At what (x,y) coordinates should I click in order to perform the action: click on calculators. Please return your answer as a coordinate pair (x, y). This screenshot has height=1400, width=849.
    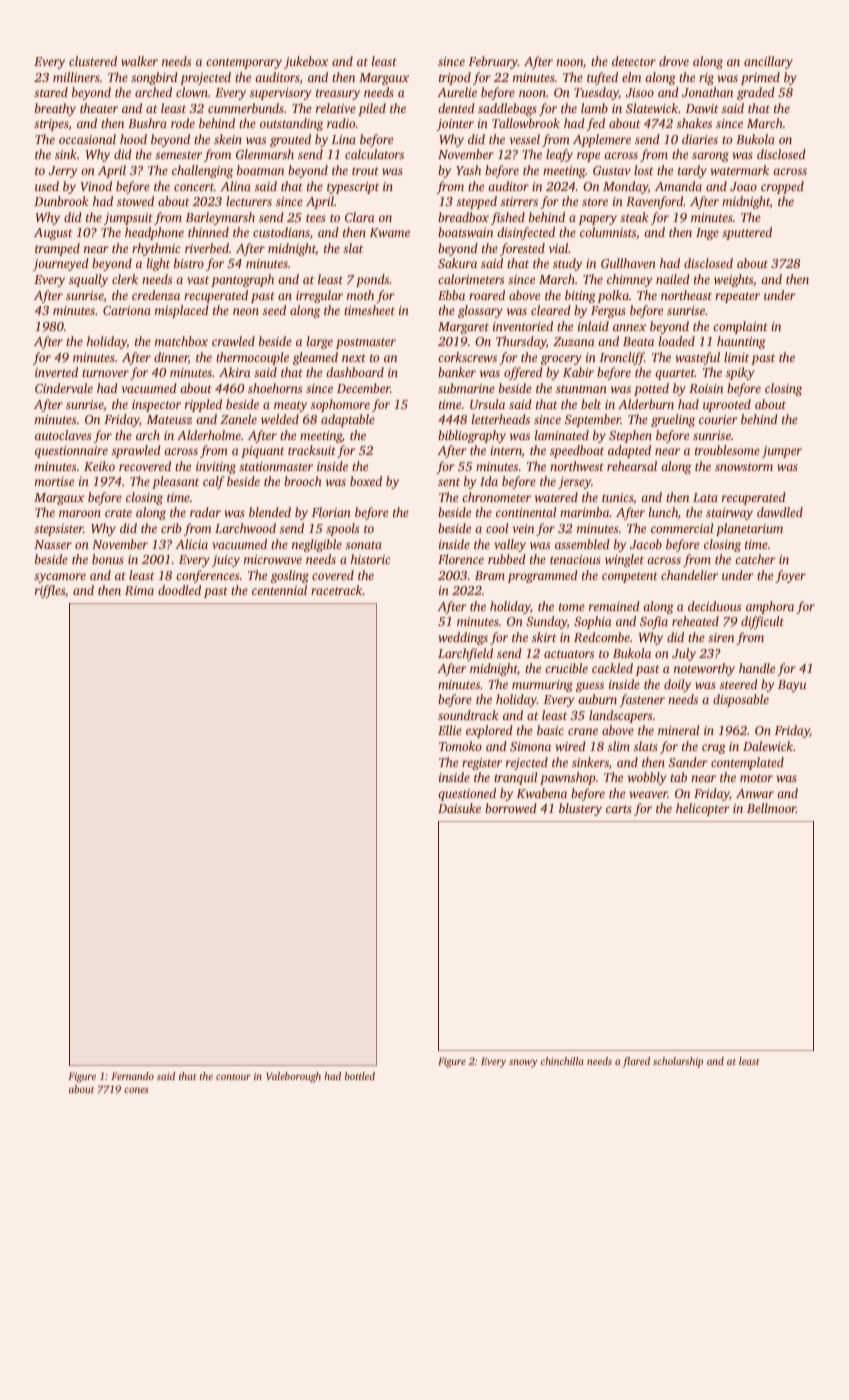
    Looking at the image, I should click on (374, 154).
